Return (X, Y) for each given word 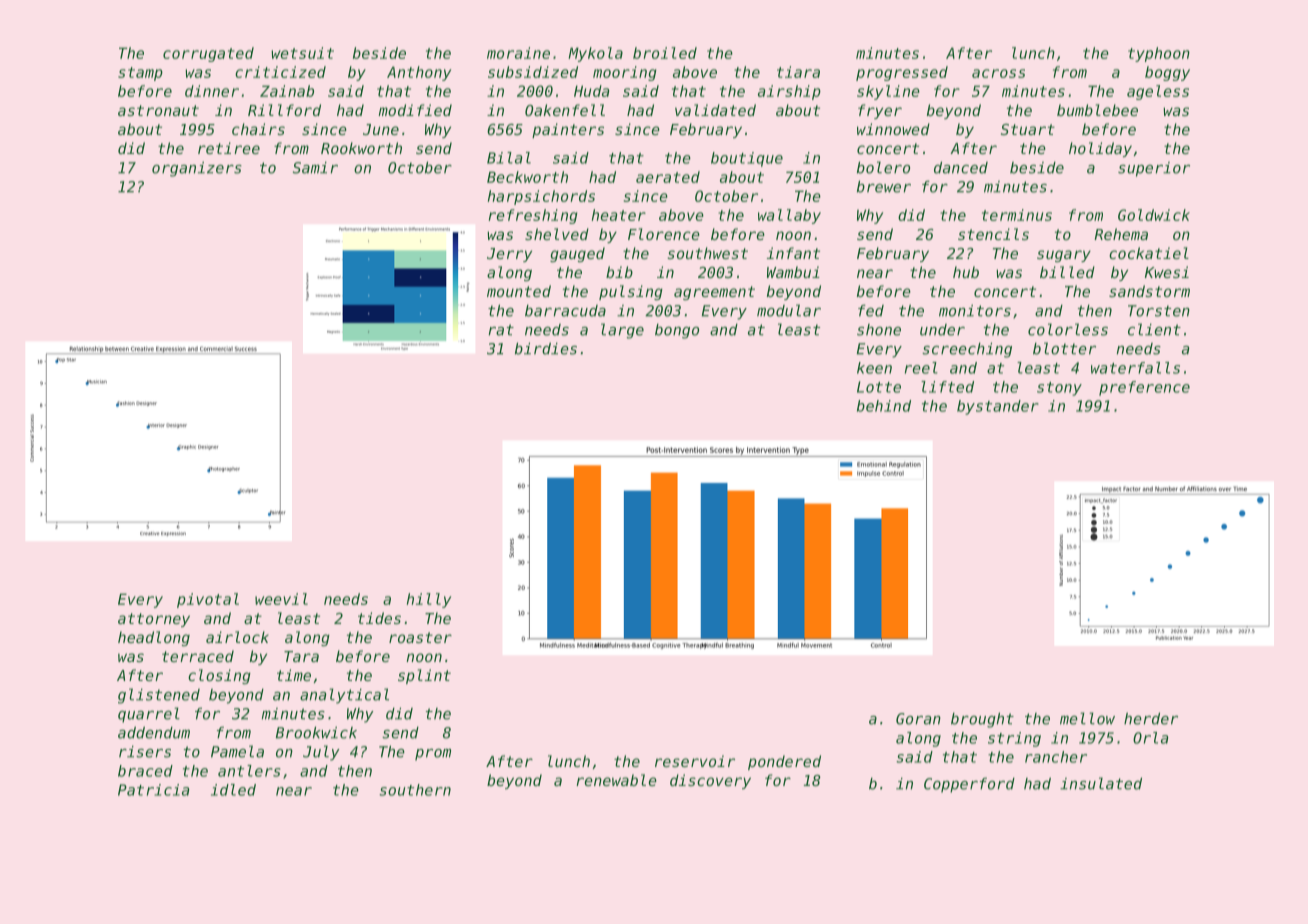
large (622, 331)
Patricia (154, 790)
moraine (518, 53)
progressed (902, 73)
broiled (665, 53)
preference (1144, 388)
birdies (546, 348)
